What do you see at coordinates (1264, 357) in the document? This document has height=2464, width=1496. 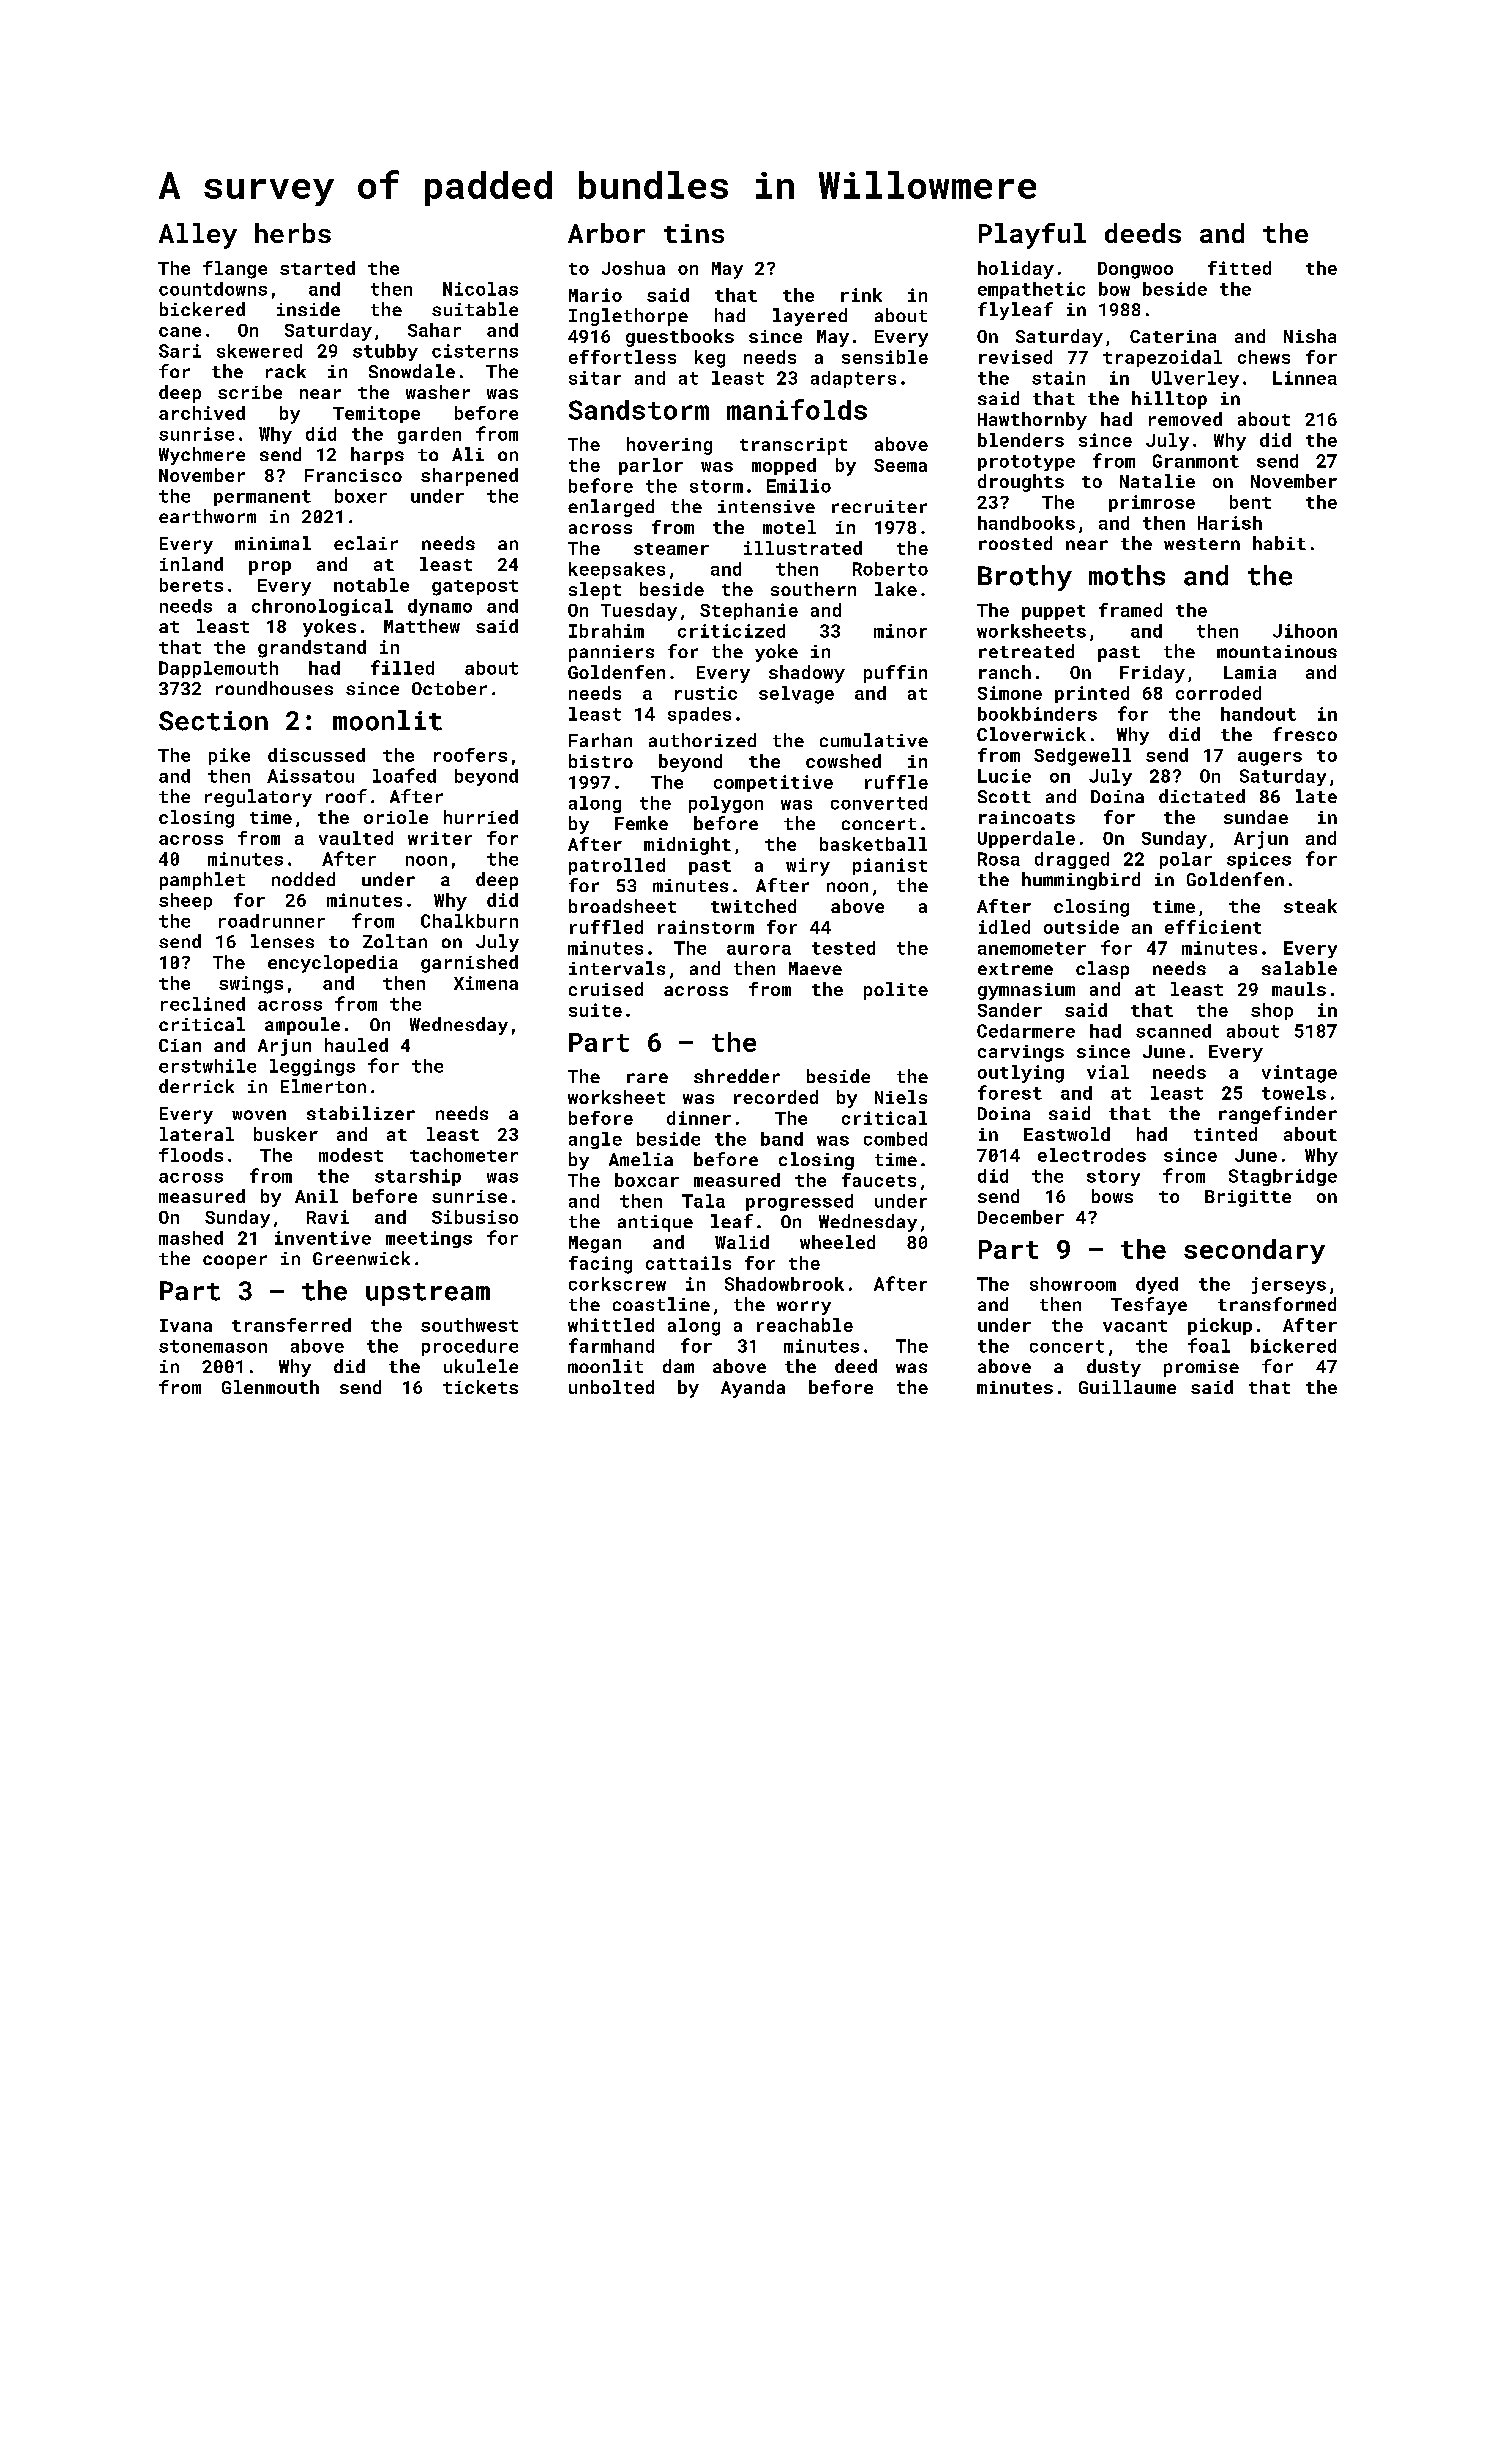 I see `chews` at bounding box center [1264, 357].
